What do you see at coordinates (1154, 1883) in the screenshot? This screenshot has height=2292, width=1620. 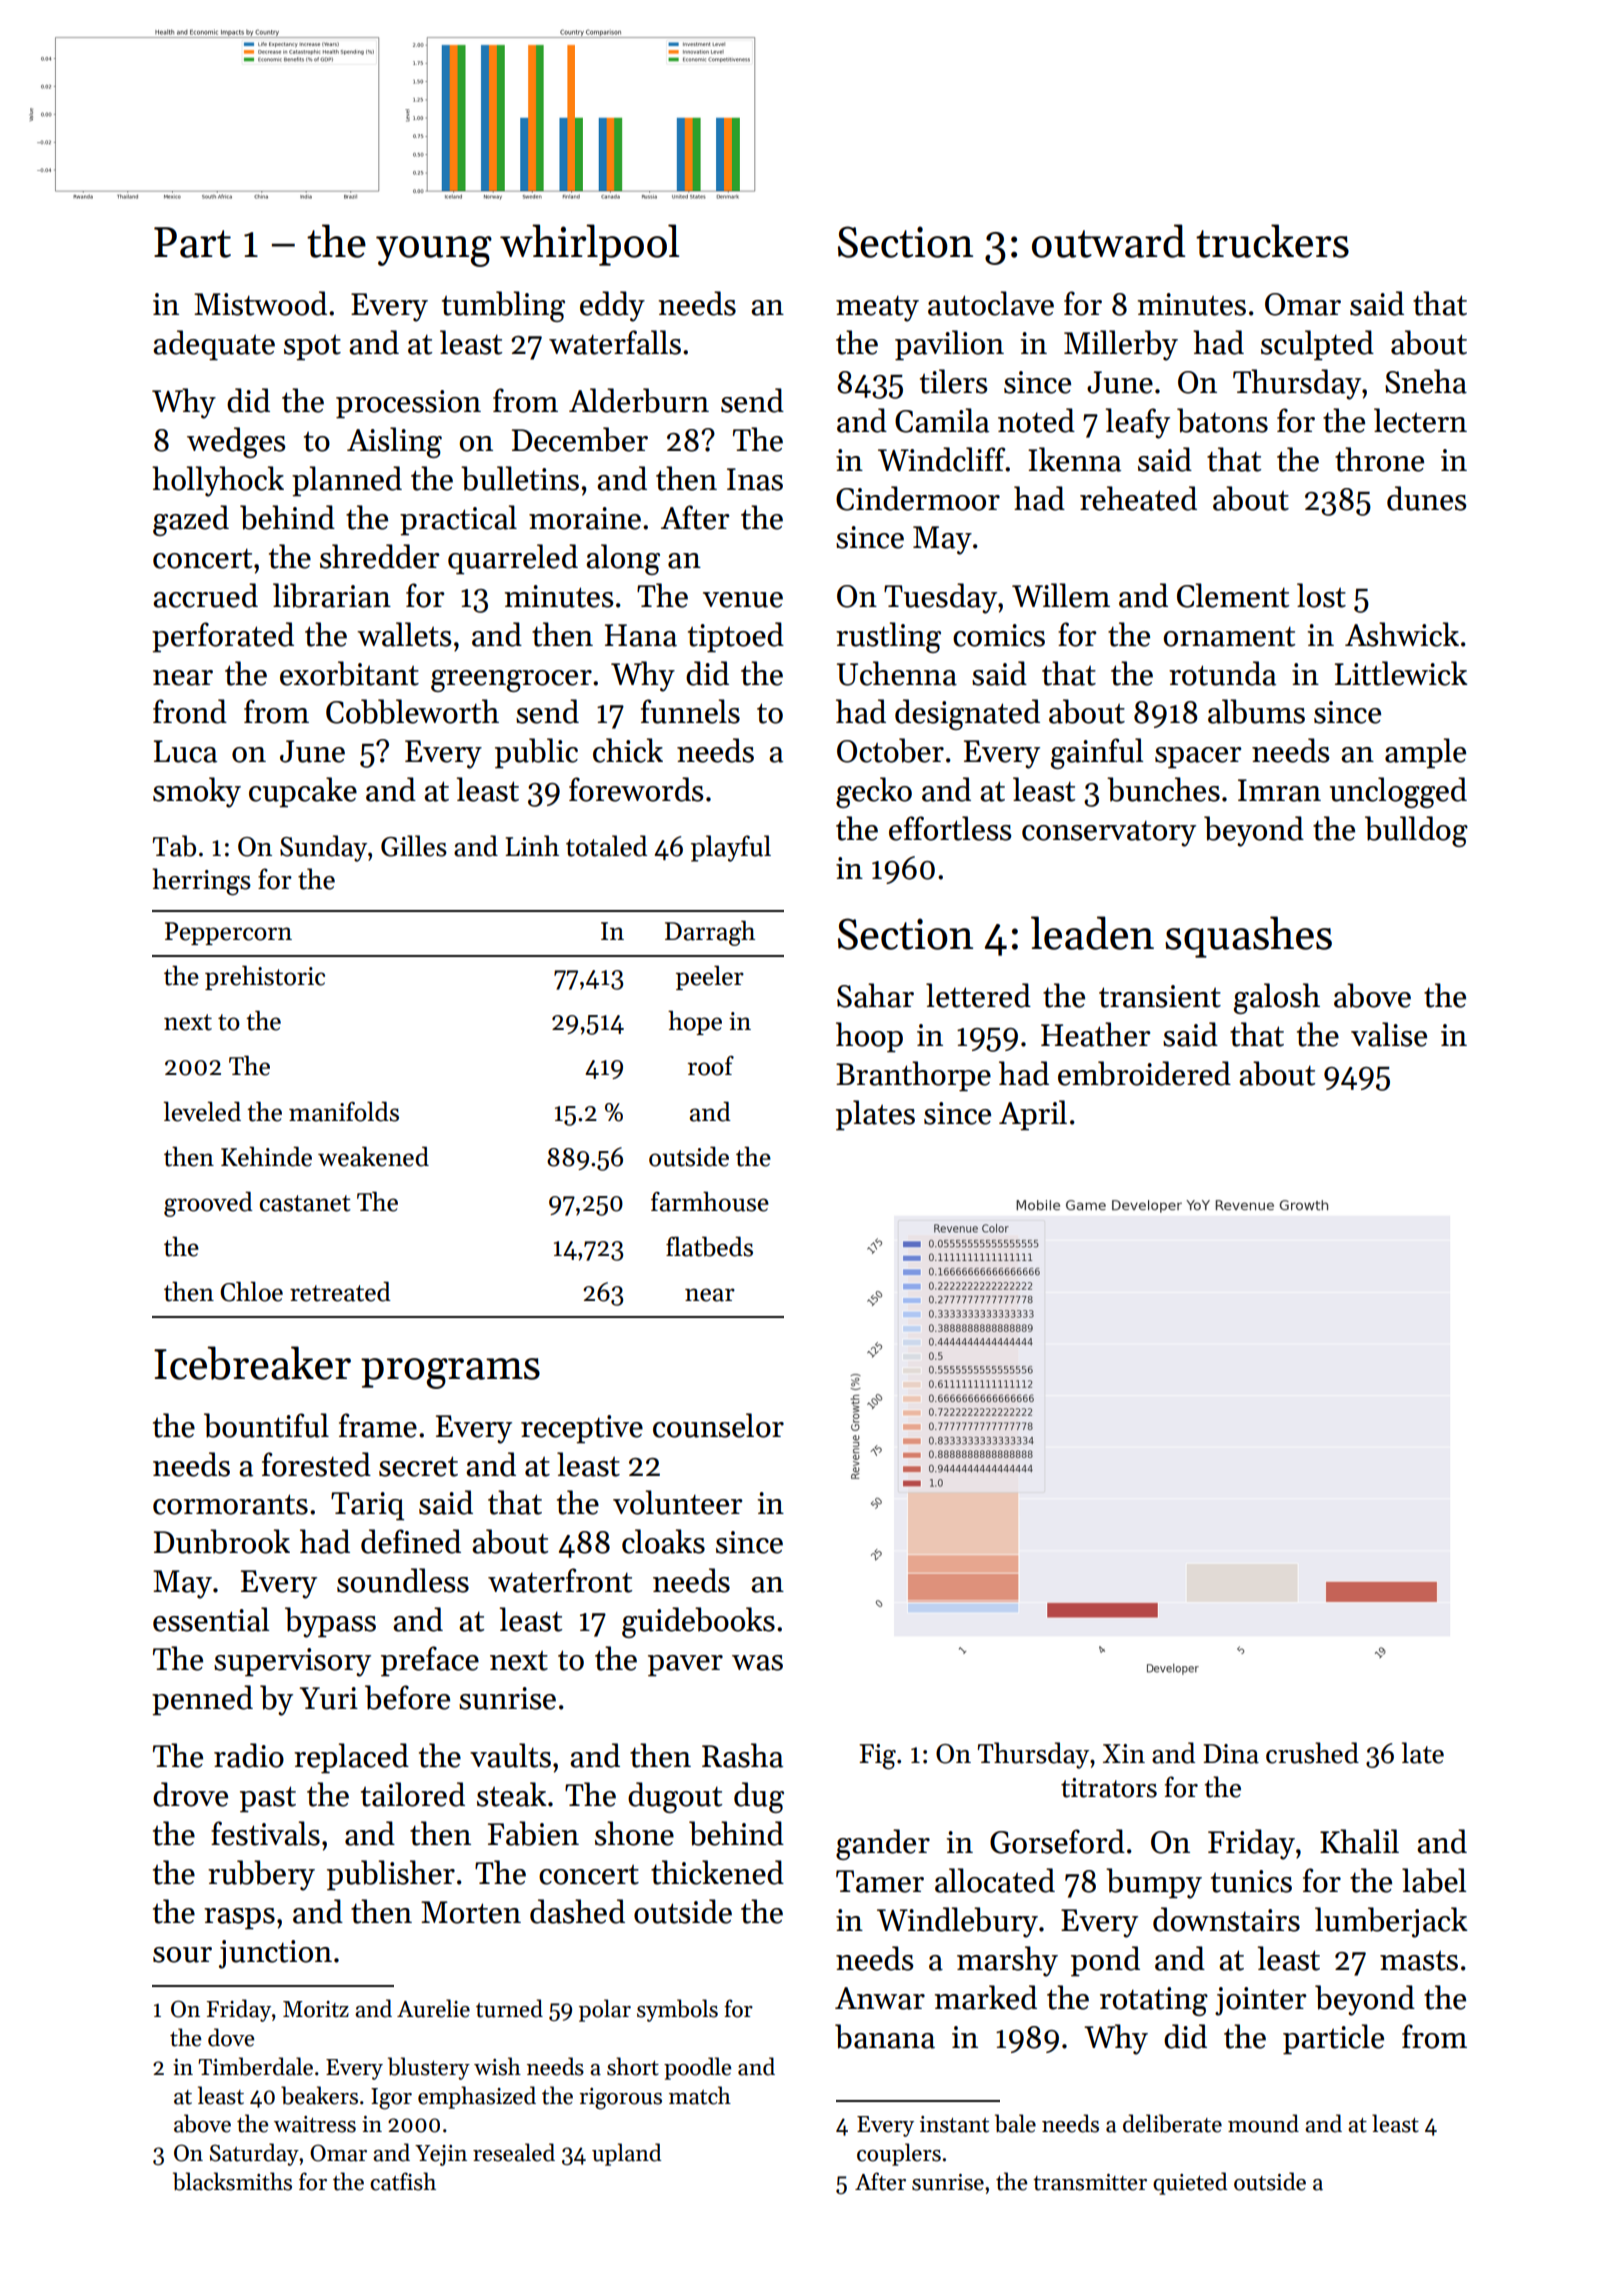 I see `bumpy` at bounding box center [1154, 1883].
